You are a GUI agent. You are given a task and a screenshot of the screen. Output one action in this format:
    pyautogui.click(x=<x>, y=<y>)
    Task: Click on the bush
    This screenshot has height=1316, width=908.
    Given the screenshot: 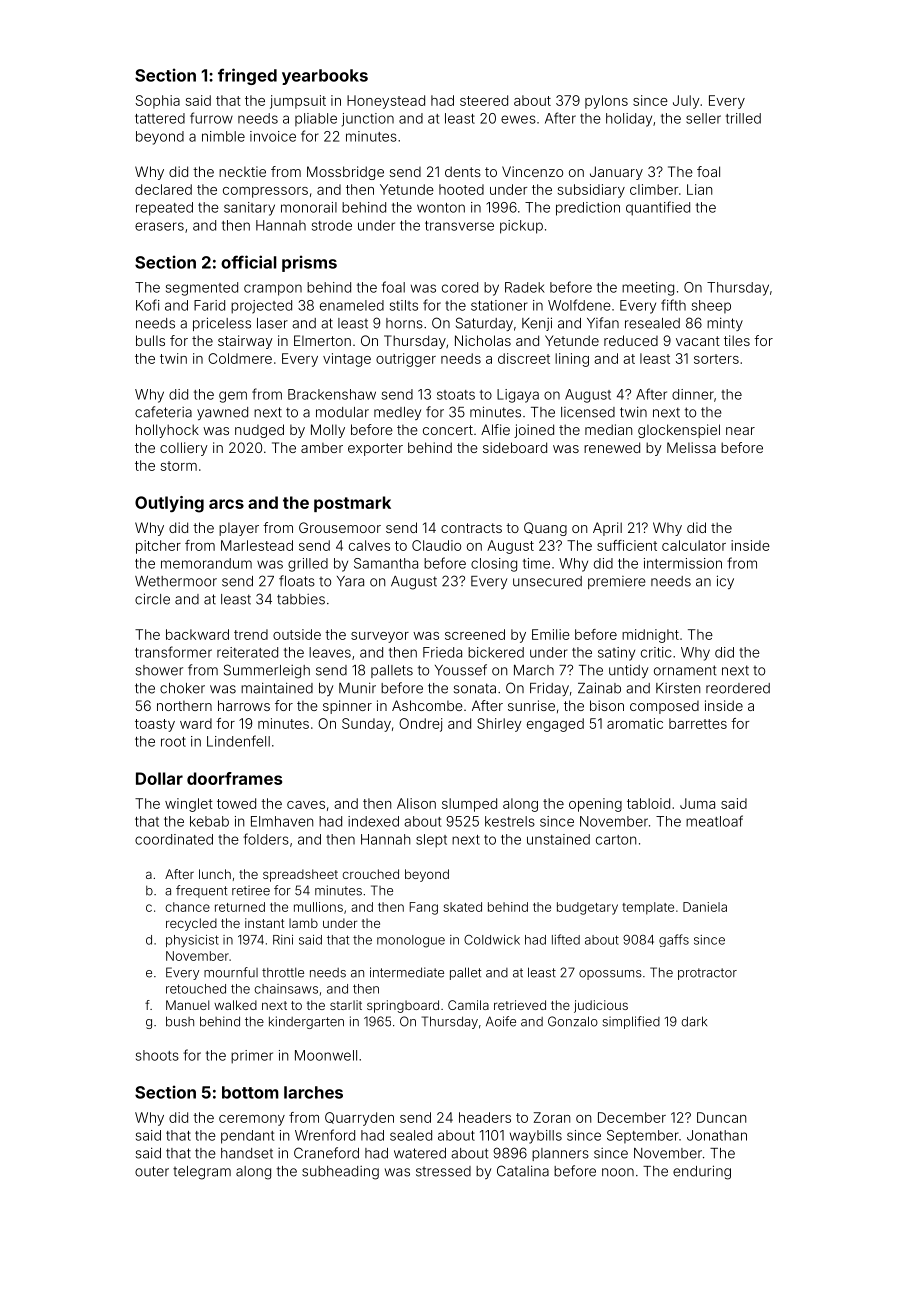 What is the action you would take?
    pyautogui.click(x=180, y=1021)
